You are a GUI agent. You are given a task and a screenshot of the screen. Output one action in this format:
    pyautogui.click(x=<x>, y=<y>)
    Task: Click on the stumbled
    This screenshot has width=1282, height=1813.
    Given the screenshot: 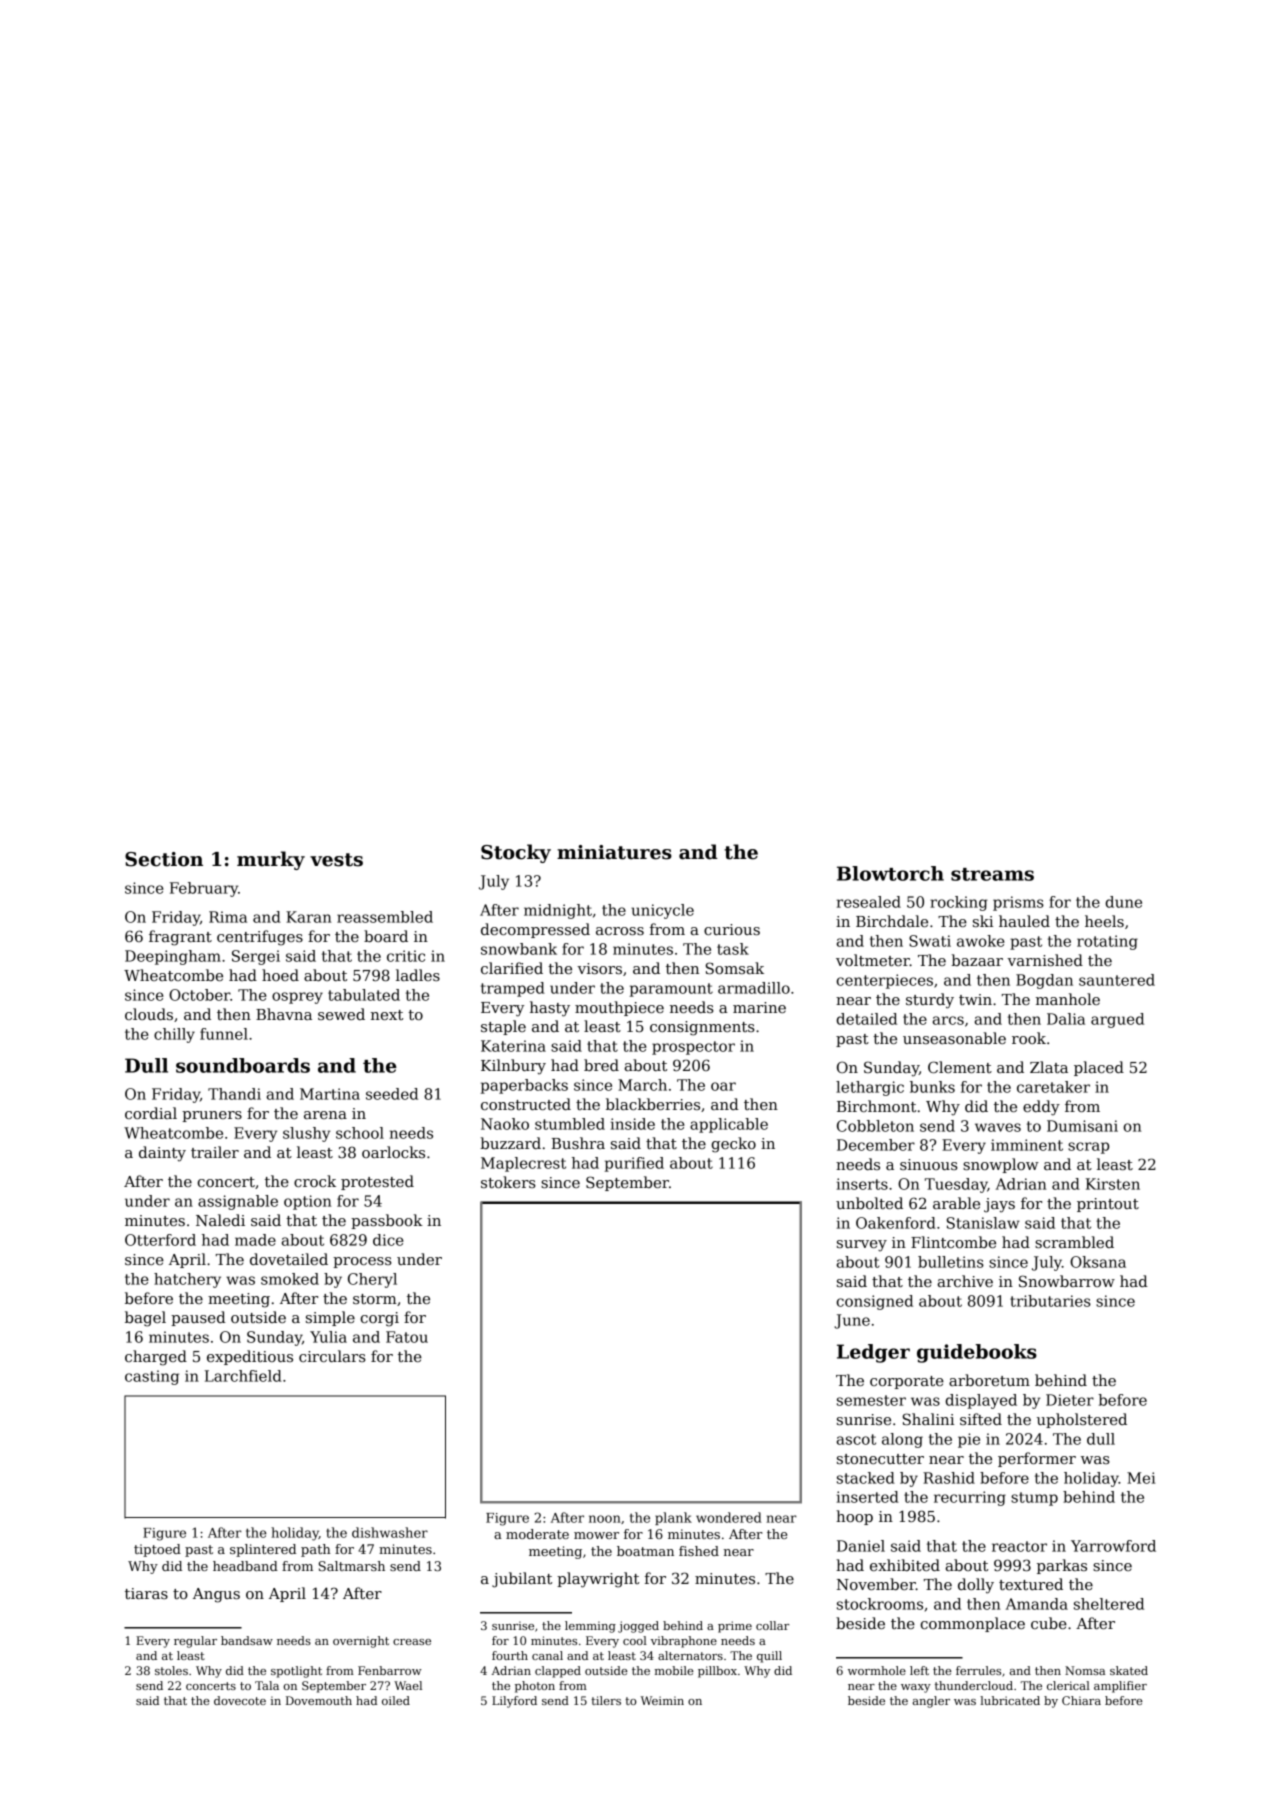 What is the action you would take?
    pyautogui.click(x=570, y=1124)
